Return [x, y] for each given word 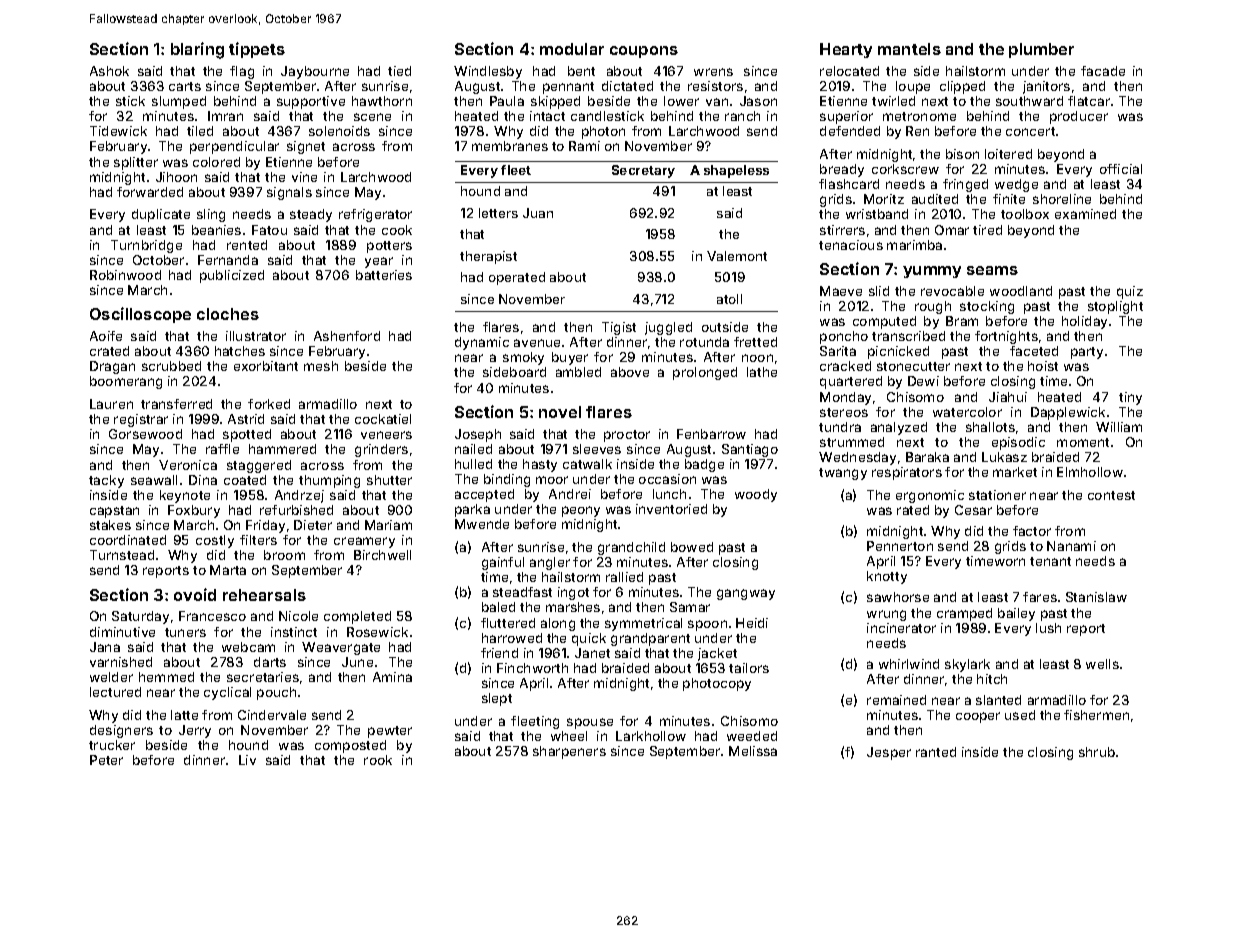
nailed [473, 449]
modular [572, 49]
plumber [1041, 50]
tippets [257, 50]
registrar [141, 420]
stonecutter [913, 366]
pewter [390, 732]
